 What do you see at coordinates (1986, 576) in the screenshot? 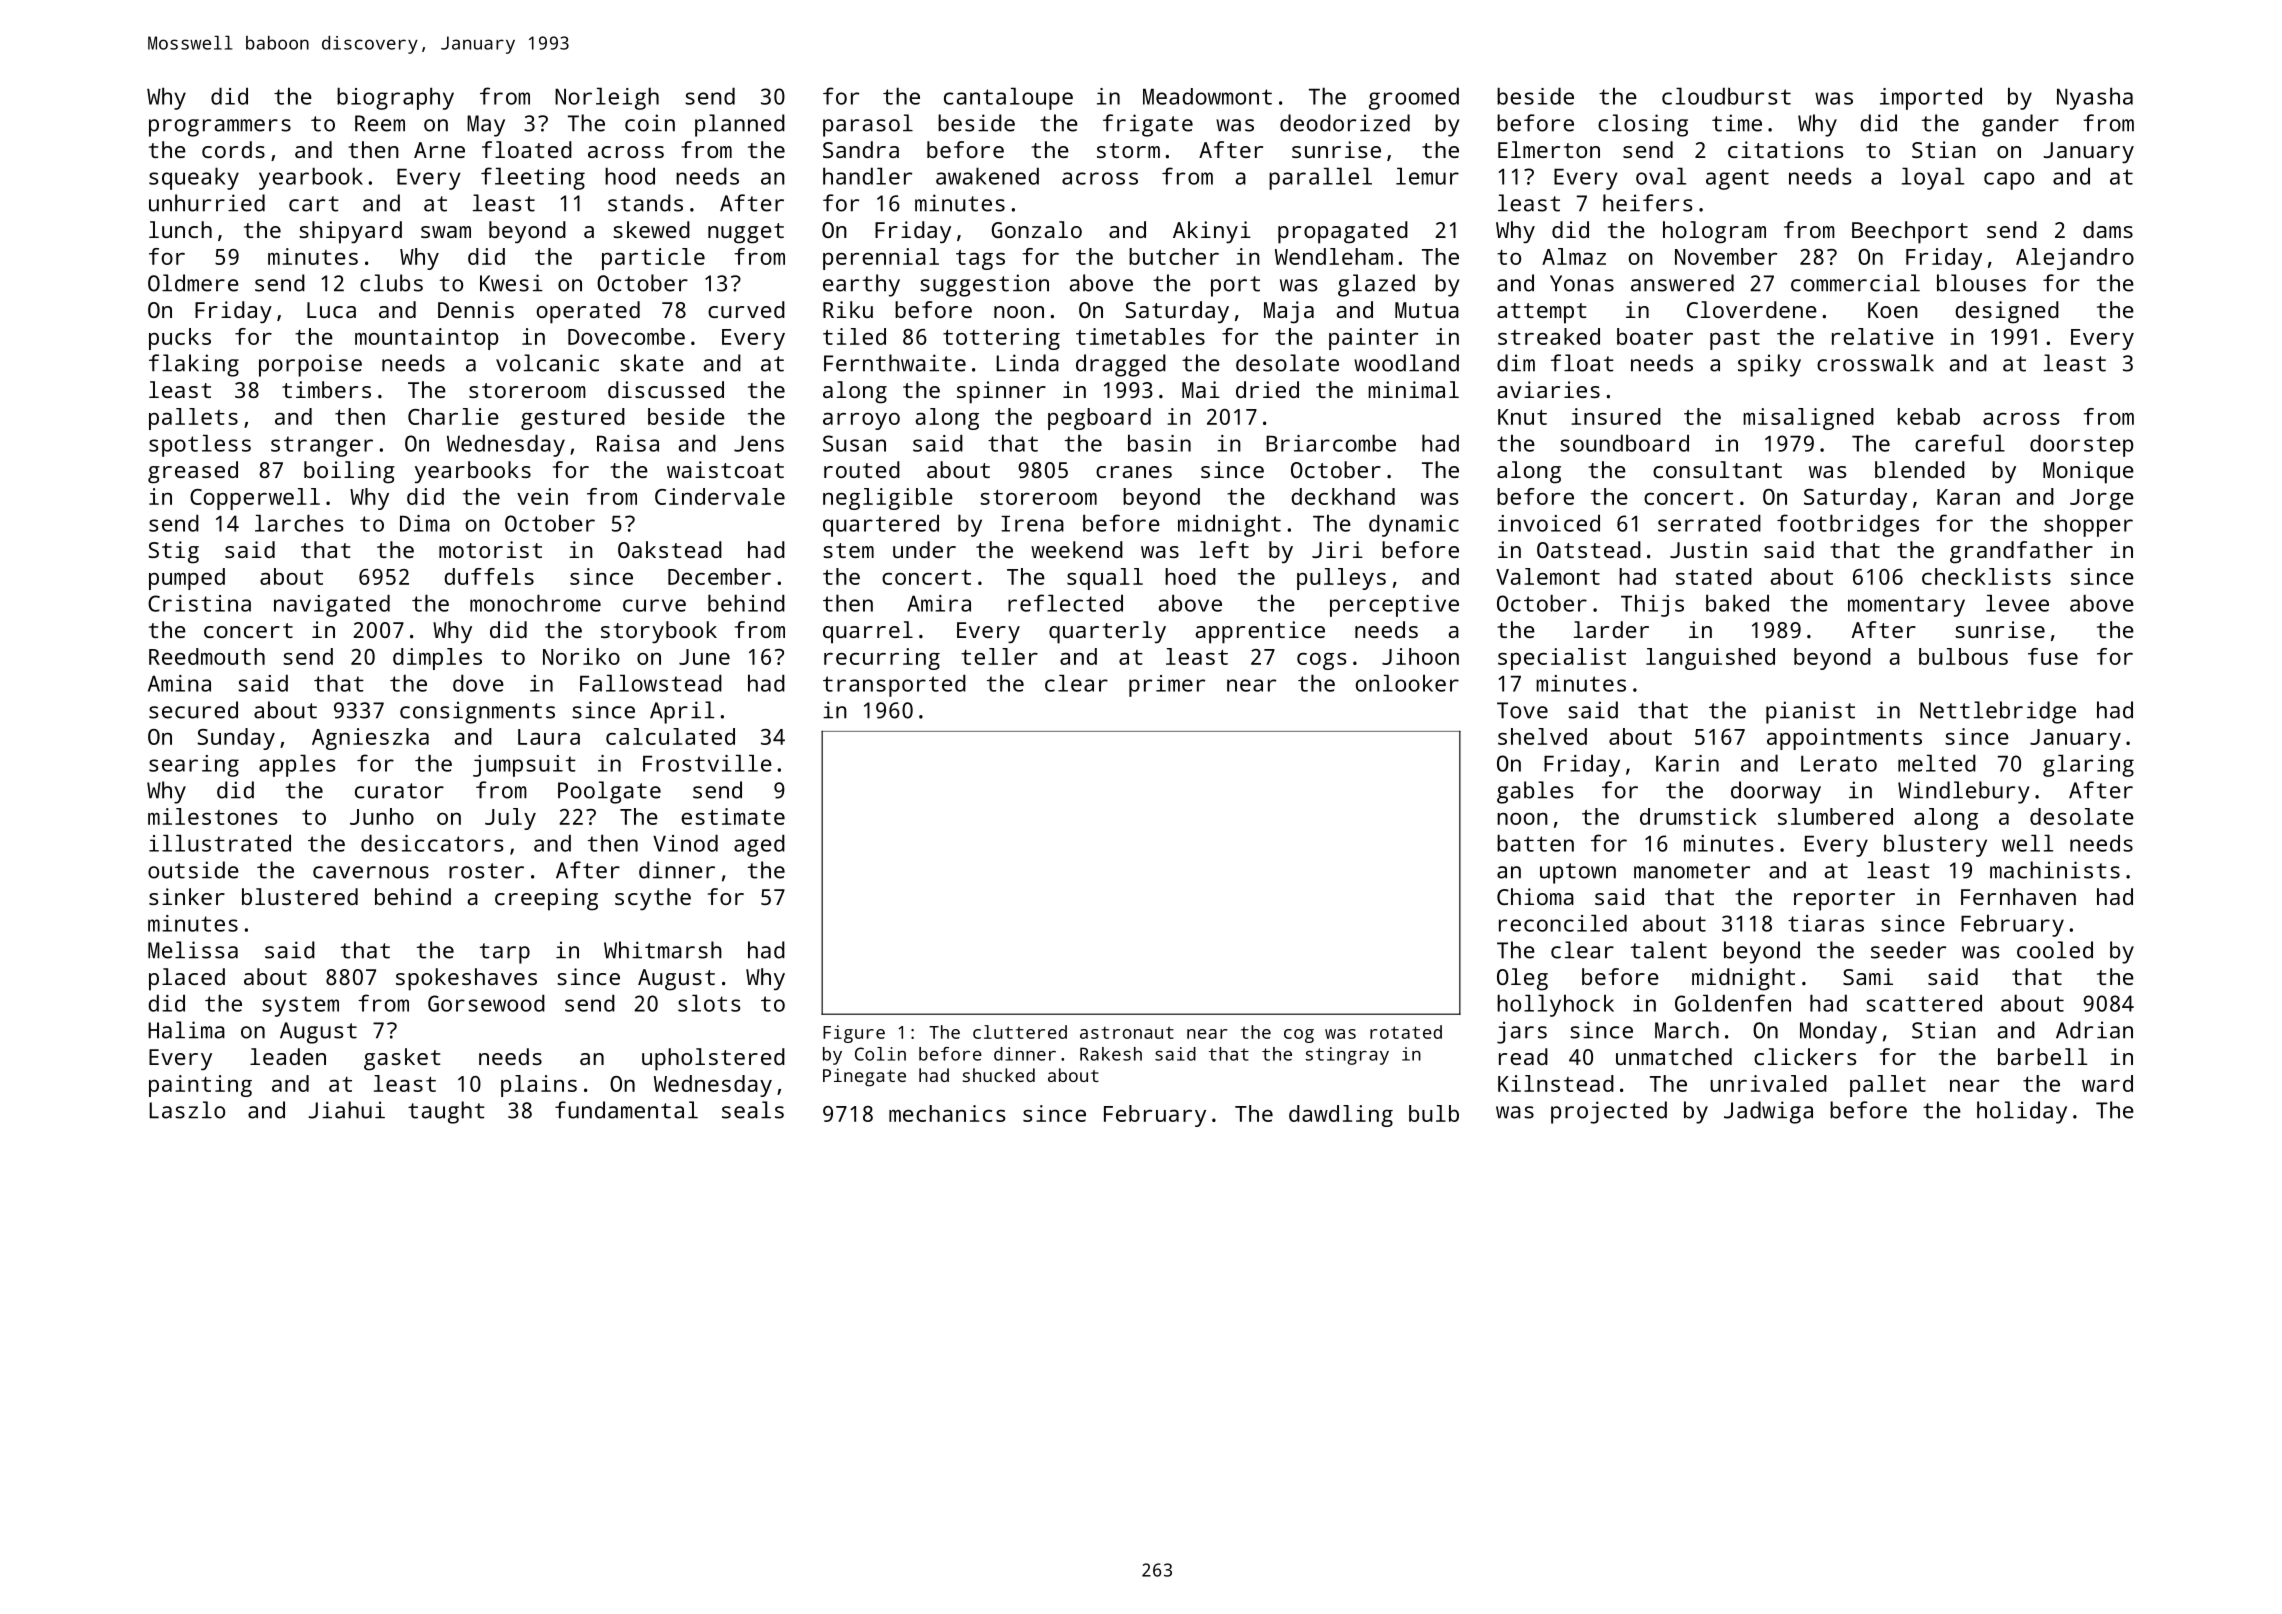
I see `checklists` at bounding box center [1986, 576].
